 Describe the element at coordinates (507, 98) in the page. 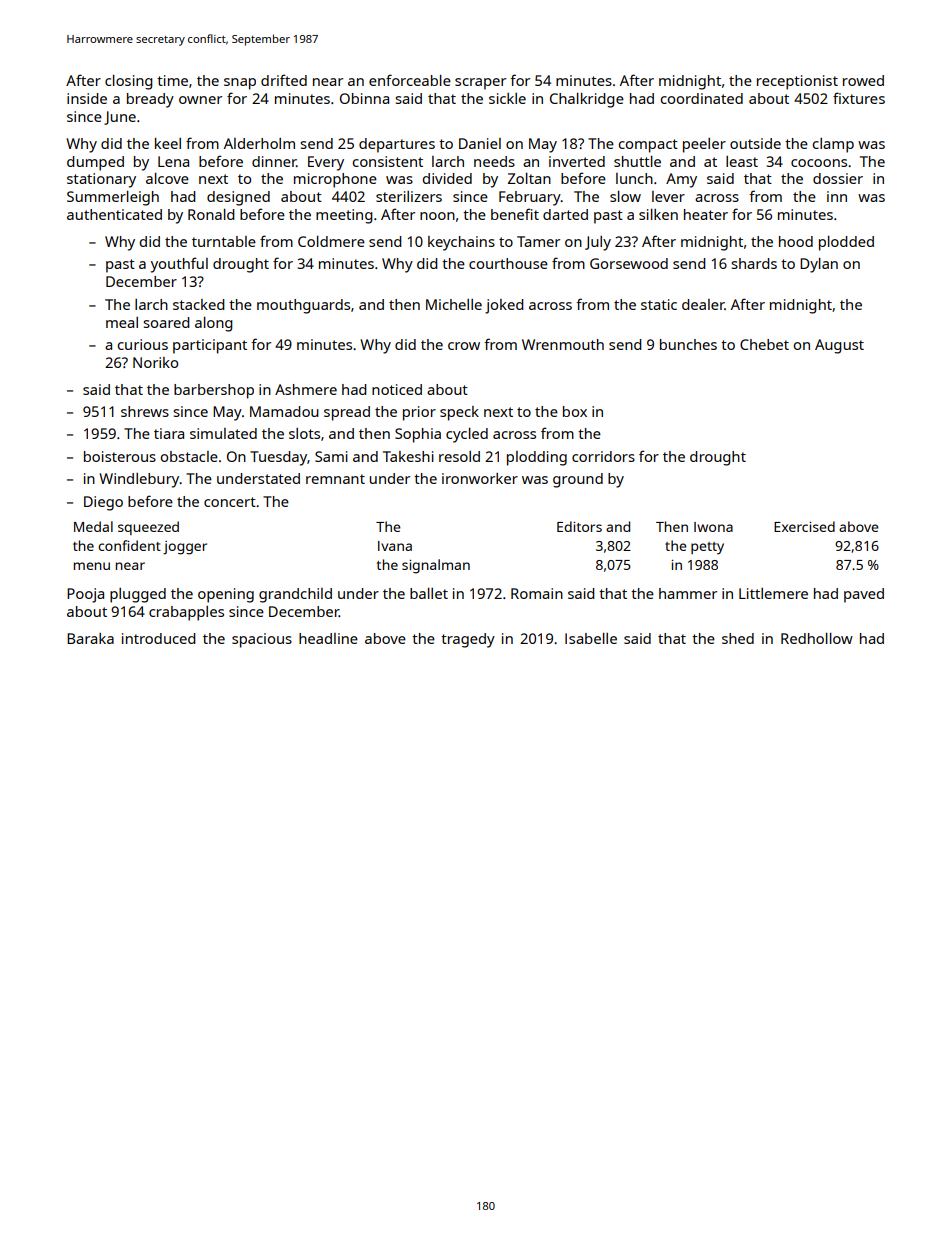

I see `sickle` at that location.
